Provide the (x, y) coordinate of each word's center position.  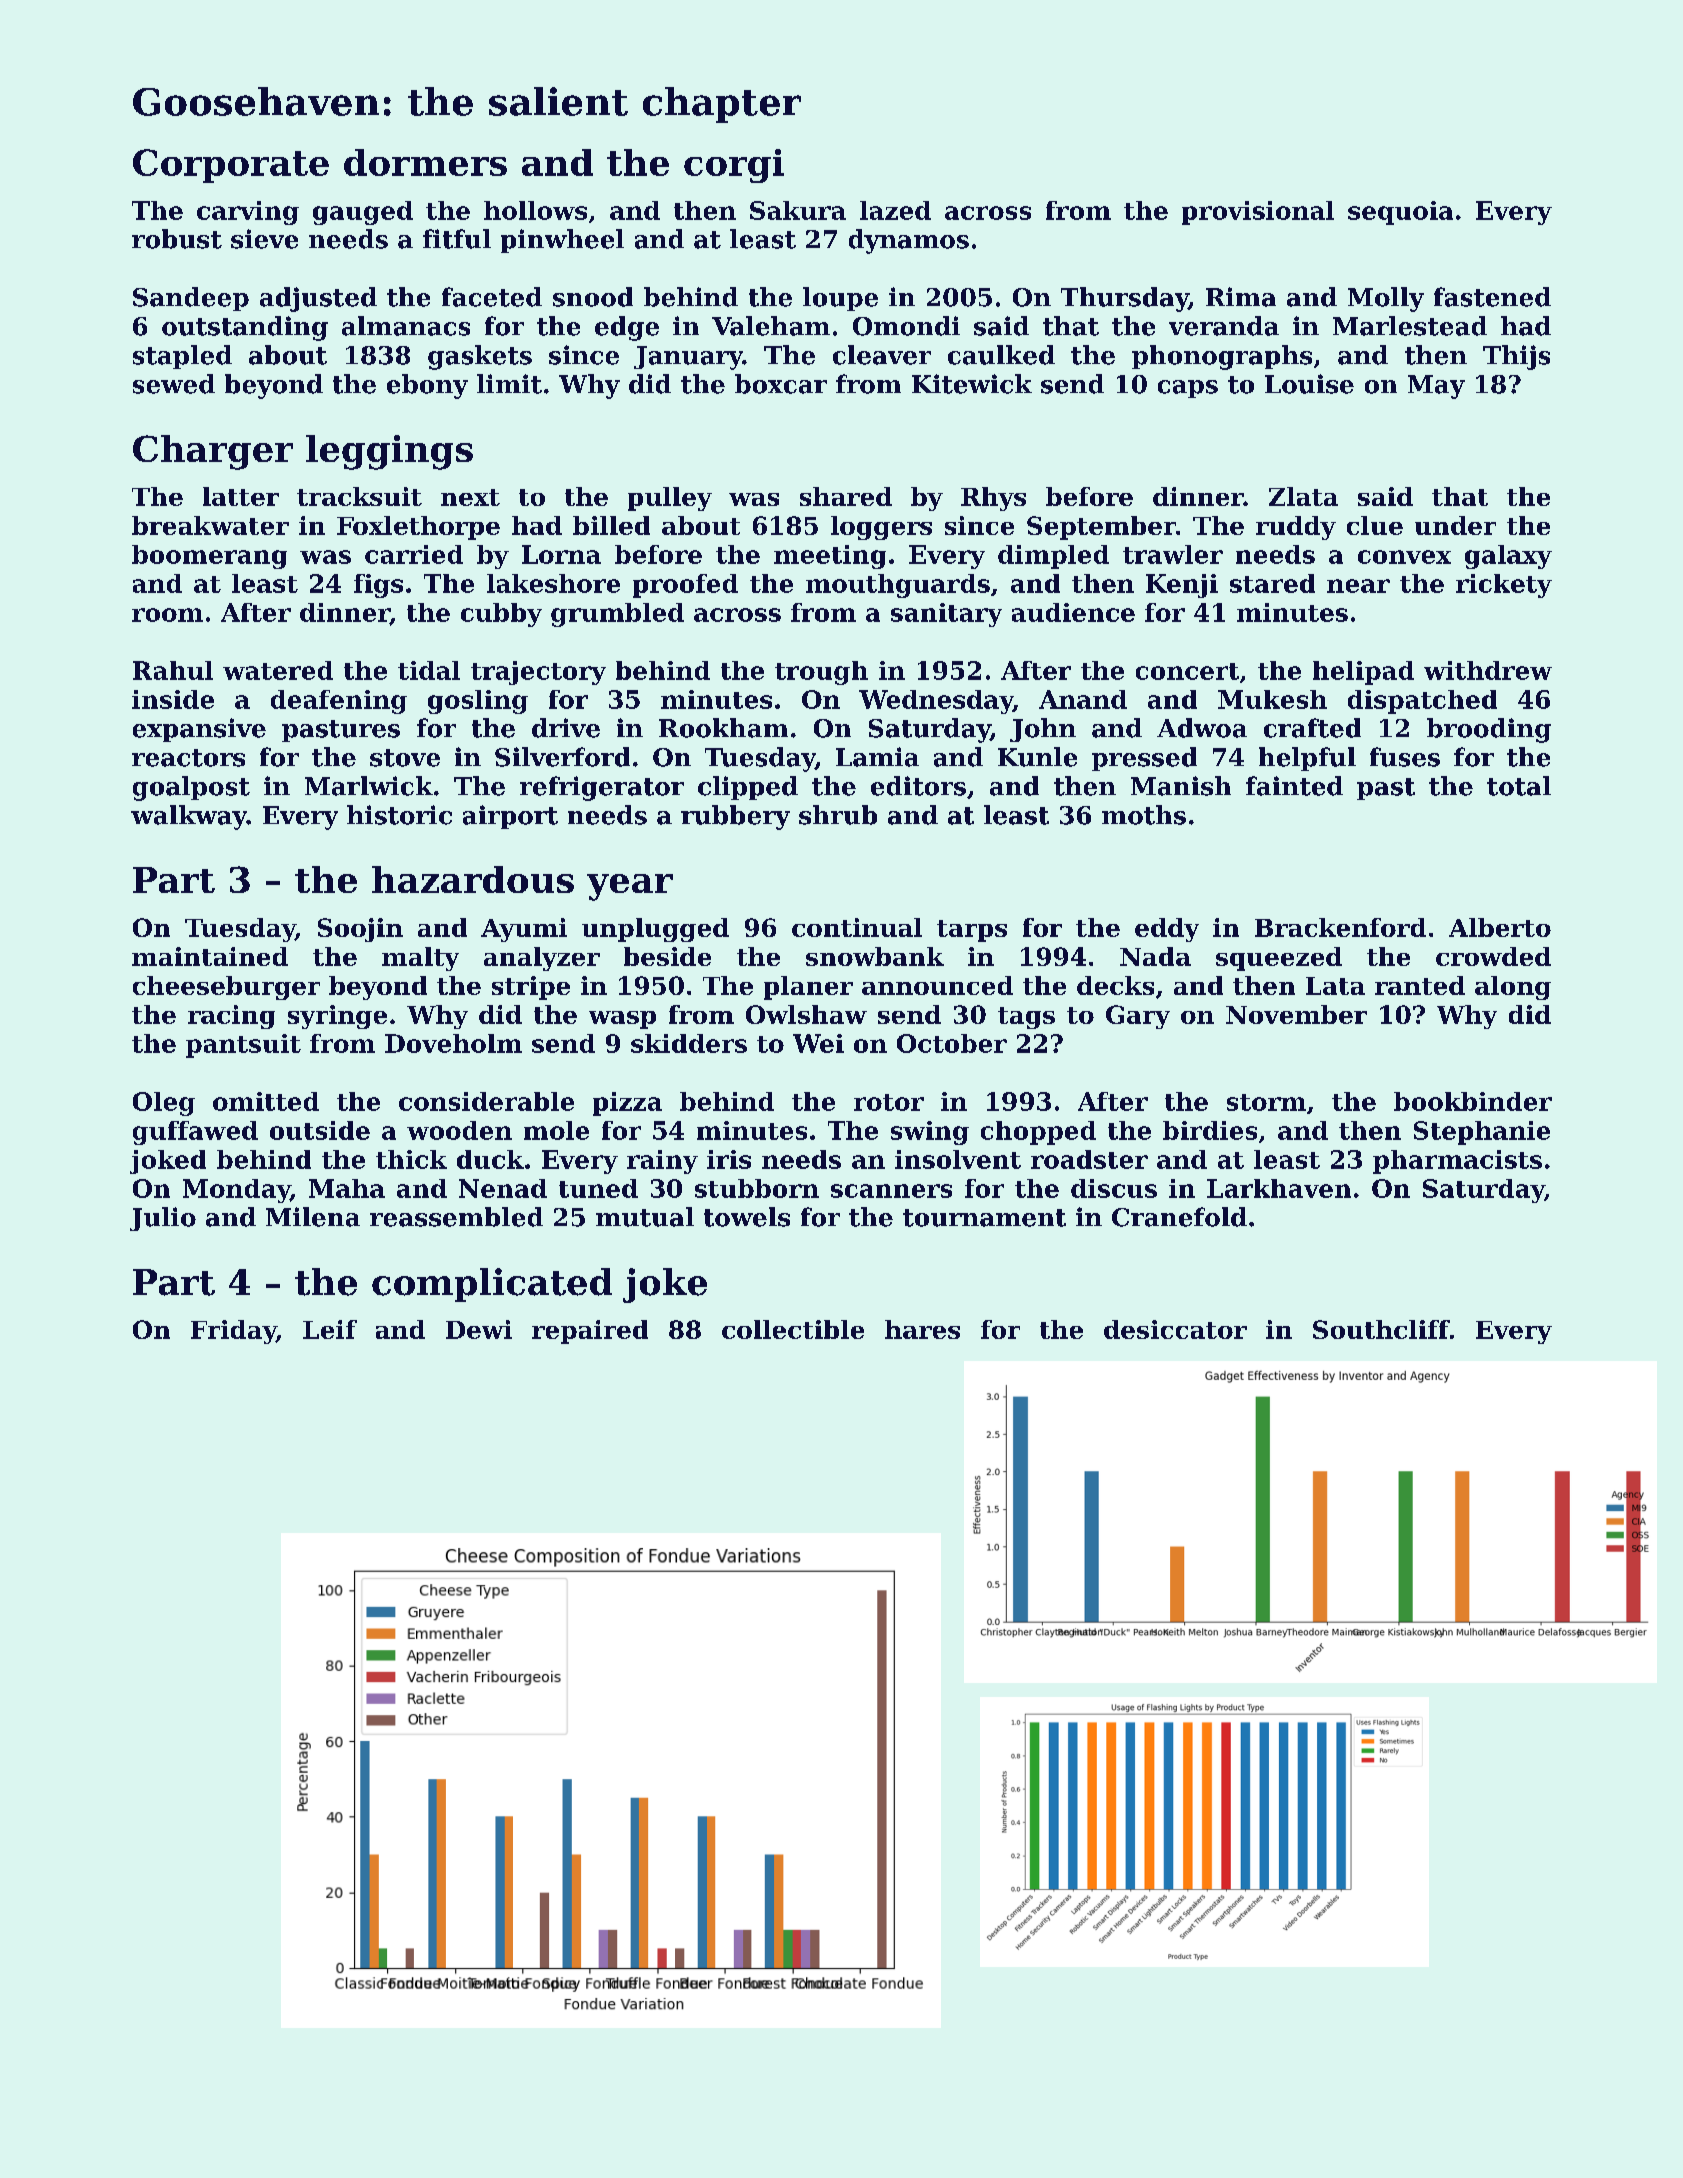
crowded (1493, 956)
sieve (264, 239)
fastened (1492, 297)
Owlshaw (806, 1014)
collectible (793, 1329)
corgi (734, 166)
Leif (330, 1329)
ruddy (1296, 528)
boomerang (209, 557)
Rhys (993, 499)
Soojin (360, 930)
